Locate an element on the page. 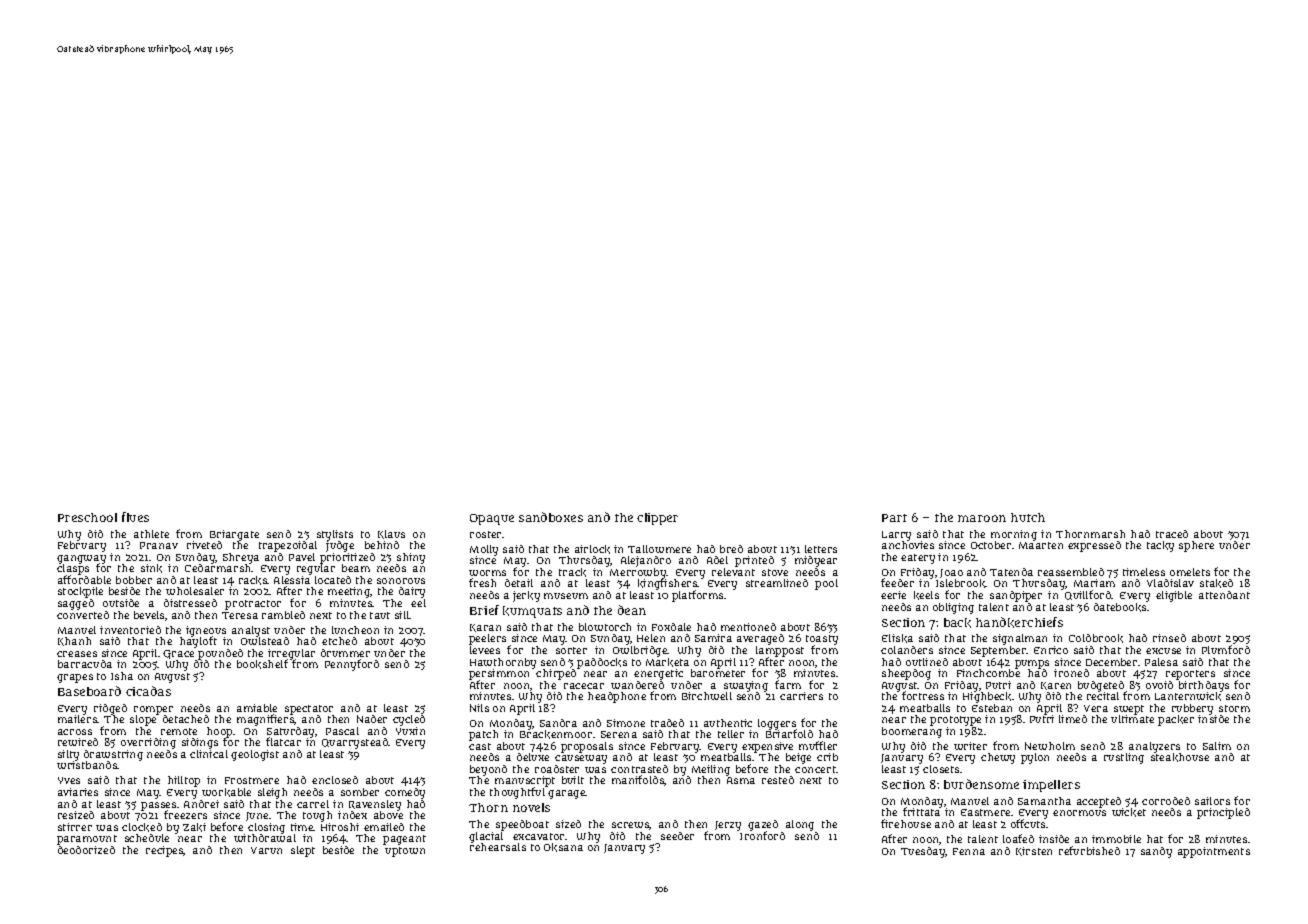 The height and width of the page is (924, 1308). traced is located at coordinates (1172, 534).
